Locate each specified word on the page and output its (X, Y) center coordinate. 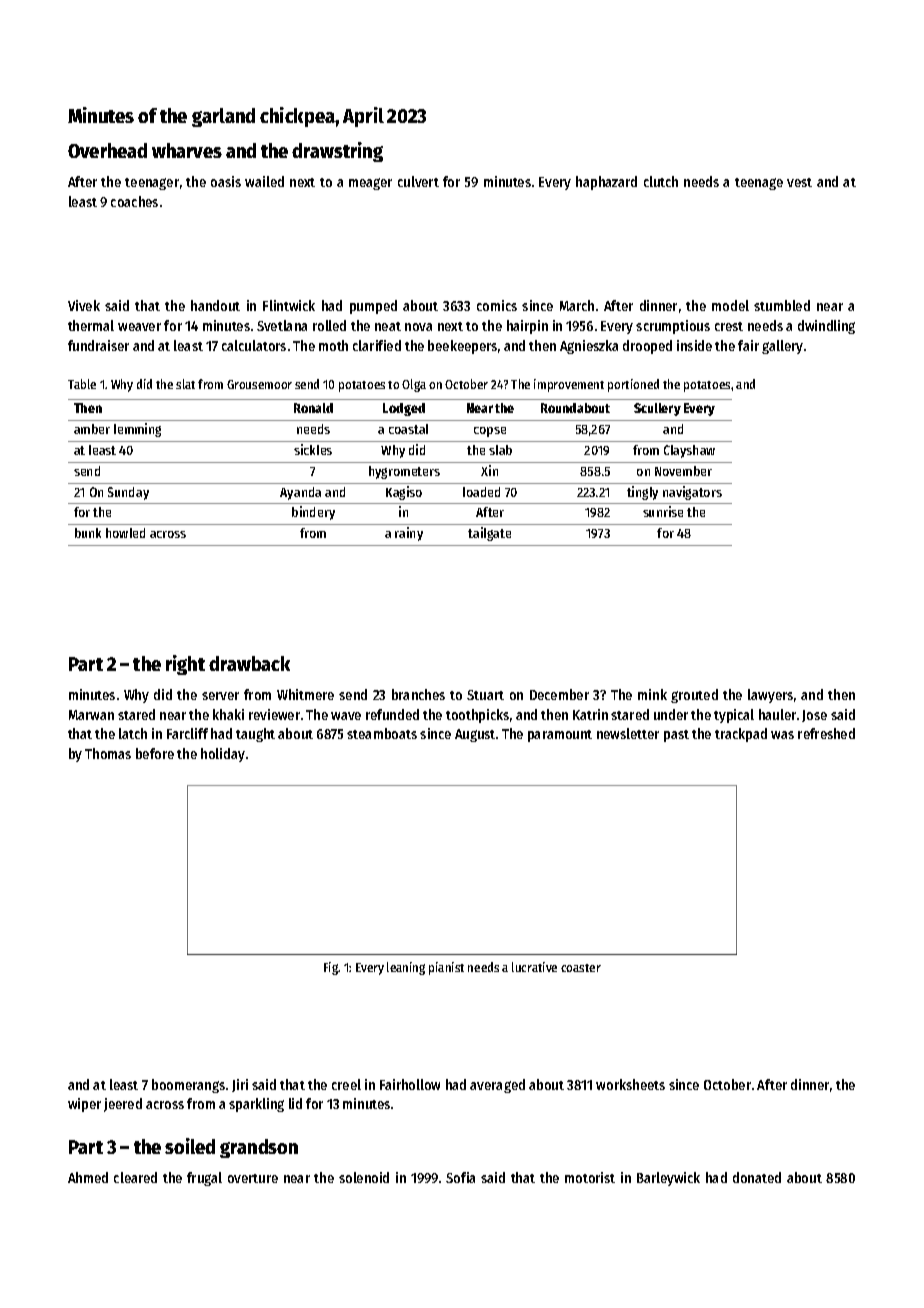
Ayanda (300, 493)
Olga (414, 385)
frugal (204, 1179)
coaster (581, 968)
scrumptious (673, 327)
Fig (331, 968)
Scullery (657, 409)
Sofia (460, 1177)
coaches (134, 201)
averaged (497, 1086)
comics (497, 305)
